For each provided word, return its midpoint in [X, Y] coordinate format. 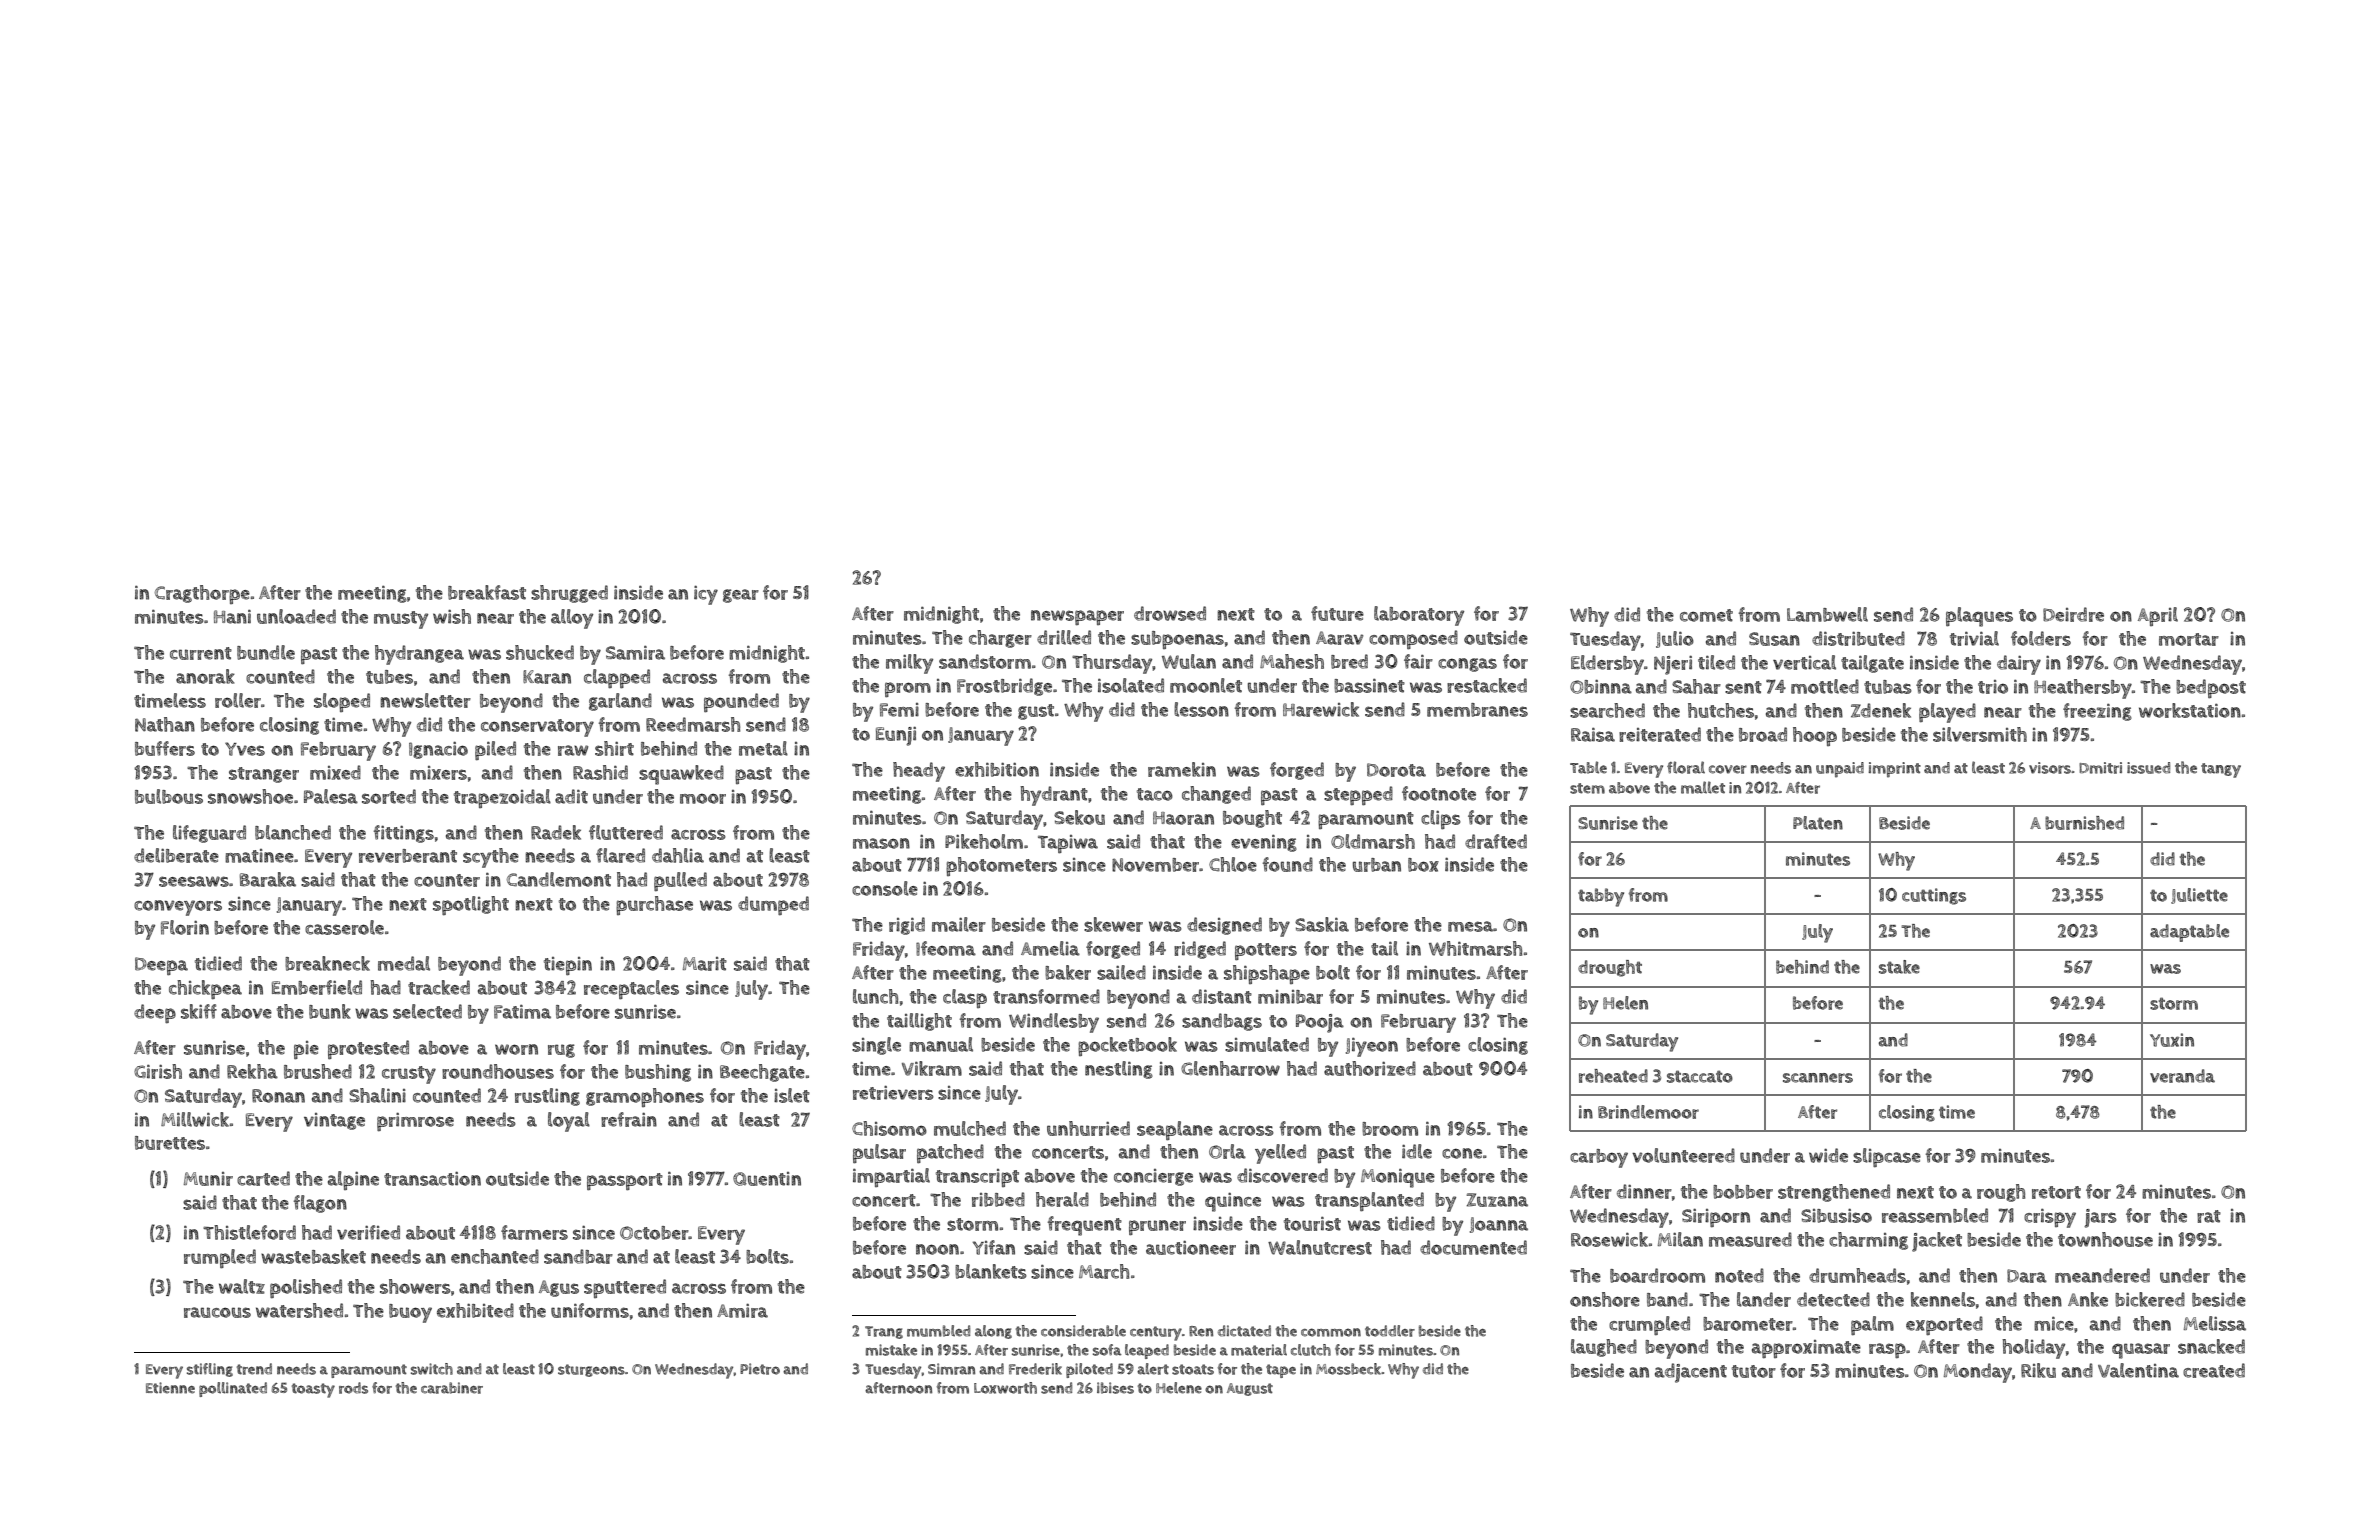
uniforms [590, 1310]
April [2158, 616]
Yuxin [2172, 1040]
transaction [432, 1178]
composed [1413, 639]
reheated [1613, 1076]
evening [1264, 843]
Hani [232, 617]
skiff [199, 1011]
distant [1222, 996]
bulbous [169, 796]
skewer [1113, 924]
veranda [2182, 1076]
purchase [654, 905]
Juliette [2199, 896]
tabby [1601, 897]
